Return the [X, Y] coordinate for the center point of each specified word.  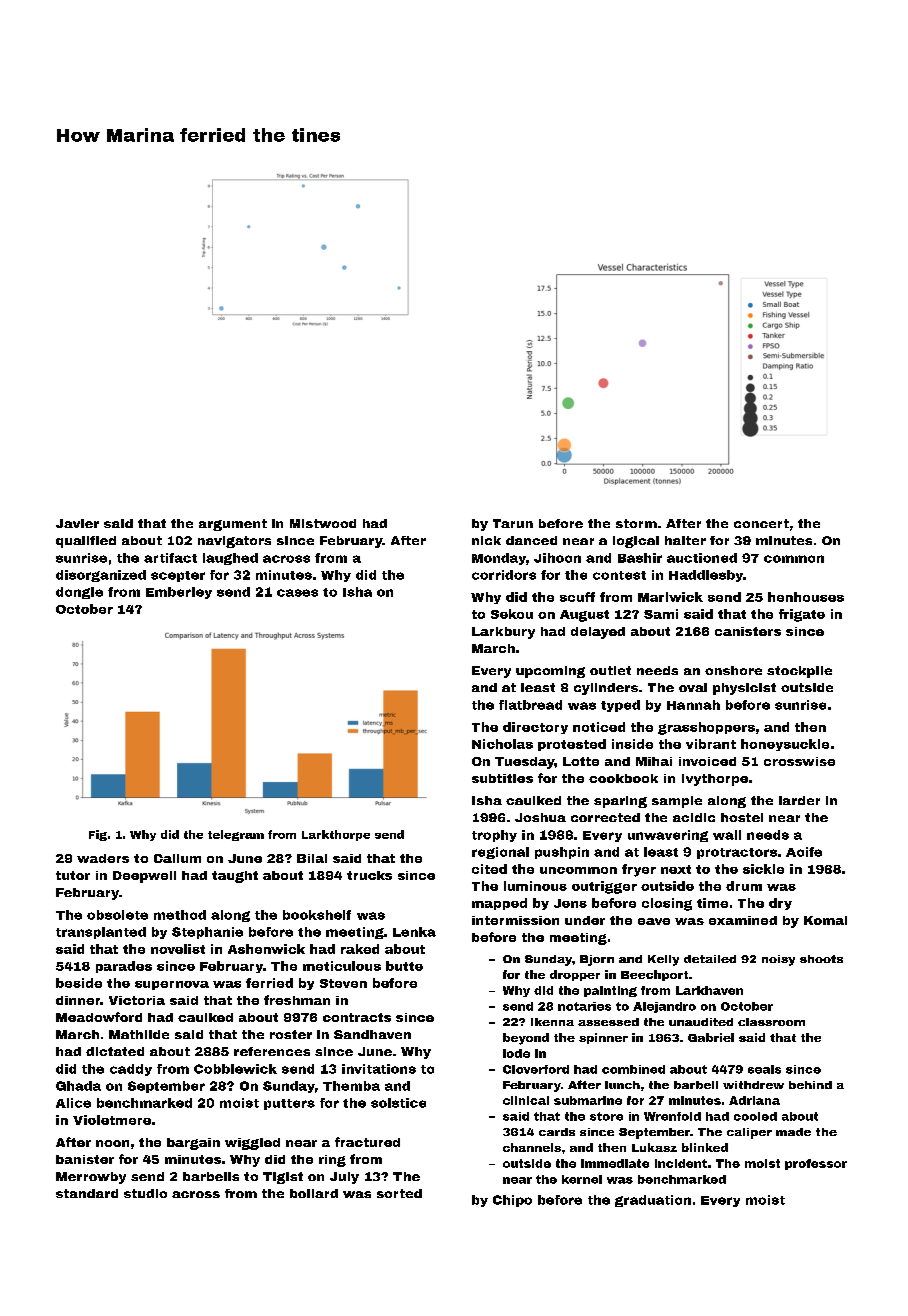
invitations [379, 1069]
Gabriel [711, 1037]
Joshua [540, 817]
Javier [77, 523]
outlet [610, 670]
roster [291, 1034]
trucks [369, 875]
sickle [763, 869]
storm [636, 523]
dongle [79, 593]
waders [103, 858]
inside [632, 744]
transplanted [101, 933]
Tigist [283, 1178]
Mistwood [323, 523]
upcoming [550, 672]
